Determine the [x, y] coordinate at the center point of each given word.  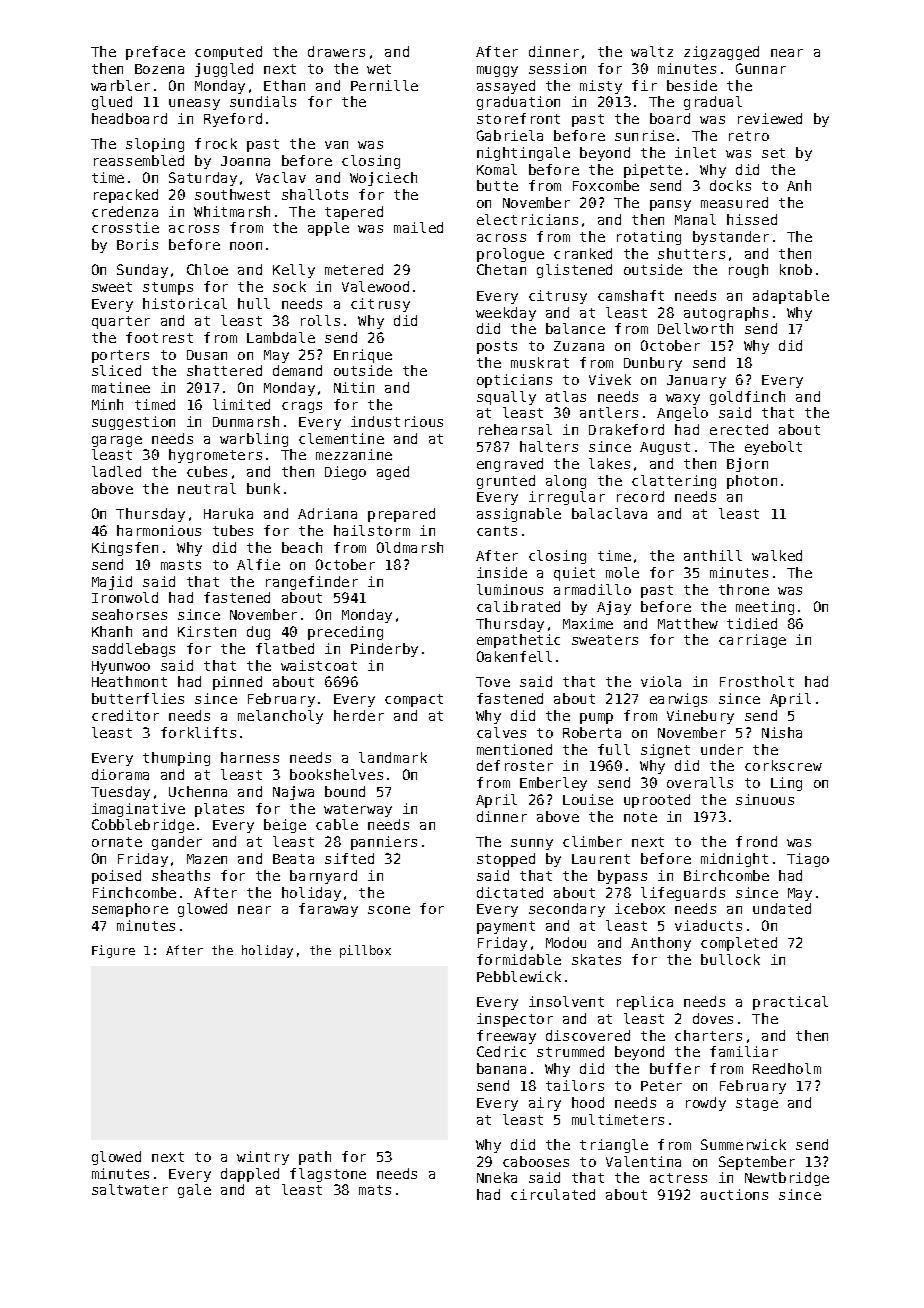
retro [749, 136]
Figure [113, 951]
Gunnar [761, 68]
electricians [527, 219]
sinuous [765, 799]
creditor [125, 715]
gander [177, 843]
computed [228, 53]
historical [185, 303]
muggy [497, 71]
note [640, 817]
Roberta [592, 732]
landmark [393, 757]
